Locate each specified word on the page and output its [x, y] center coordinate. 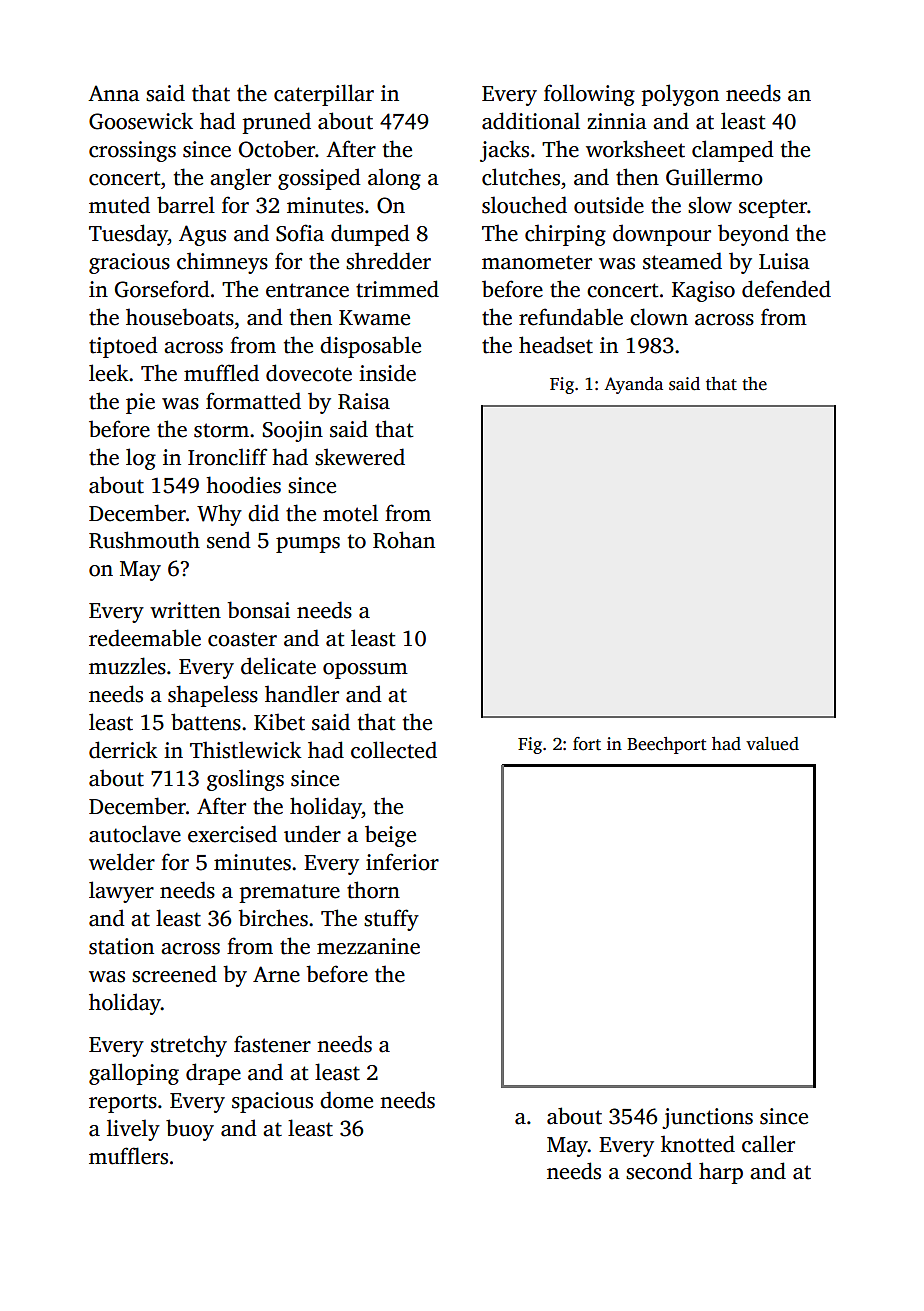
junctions [707, 1118]
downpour [662, 235]
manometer [537, 262]
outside [609, 205]
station [121, 946]
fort [587, 744]
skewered [360, 457]
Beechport [666, 745]
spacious [272, 1102]
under [312, 834]
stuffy [391, 920]
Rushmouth [144, 540]
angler [240, 179]
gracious [129, 263]
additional [531, 121]
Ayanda [633, 385]
